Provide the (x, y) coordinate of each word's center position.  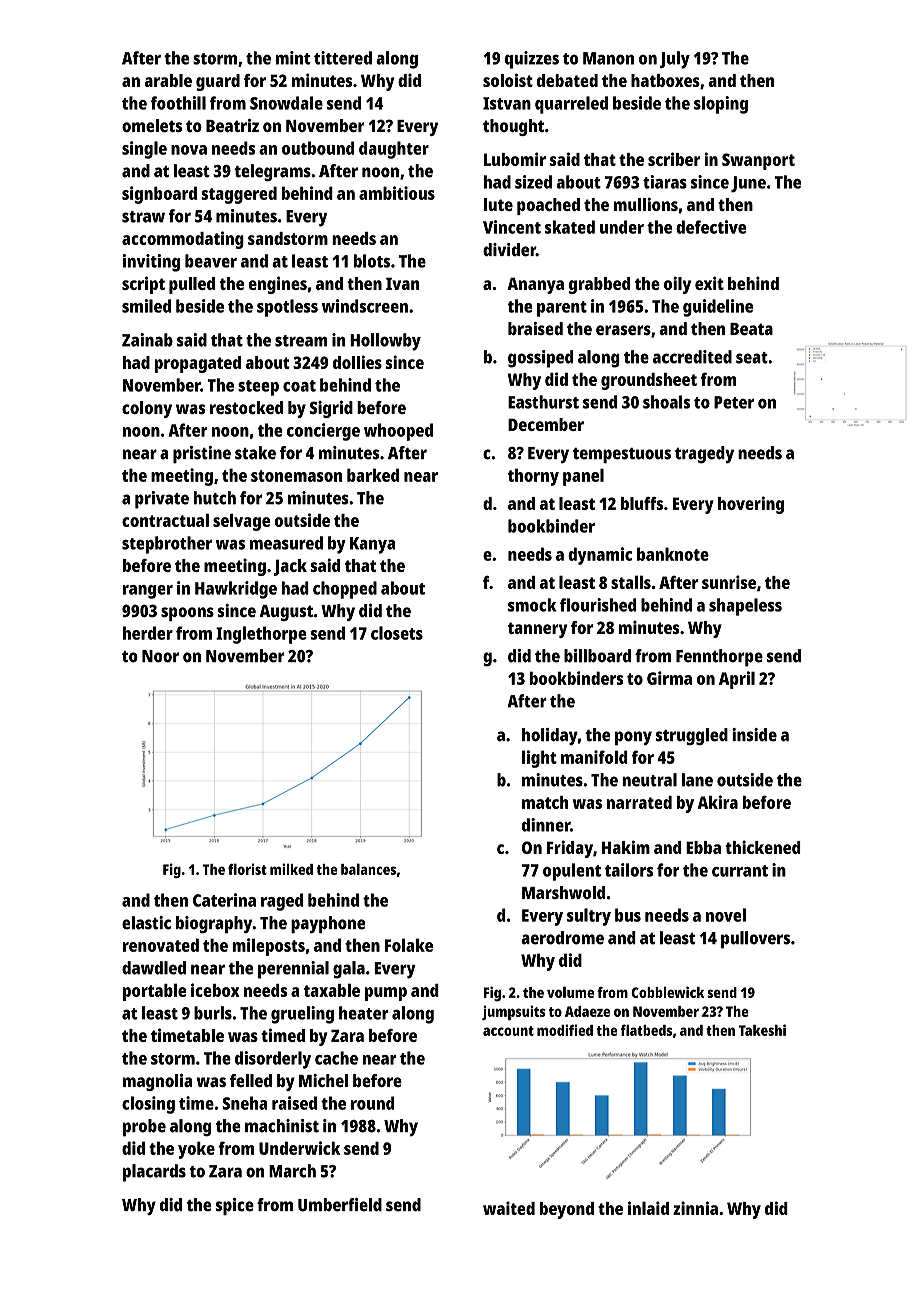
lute (498, 204)
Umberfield (340, 1205)
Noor (160, 656)
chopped (345, 590)
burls (213, 1013)
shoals (666, 402)
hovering (751, 505)
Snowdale (286, 103)
